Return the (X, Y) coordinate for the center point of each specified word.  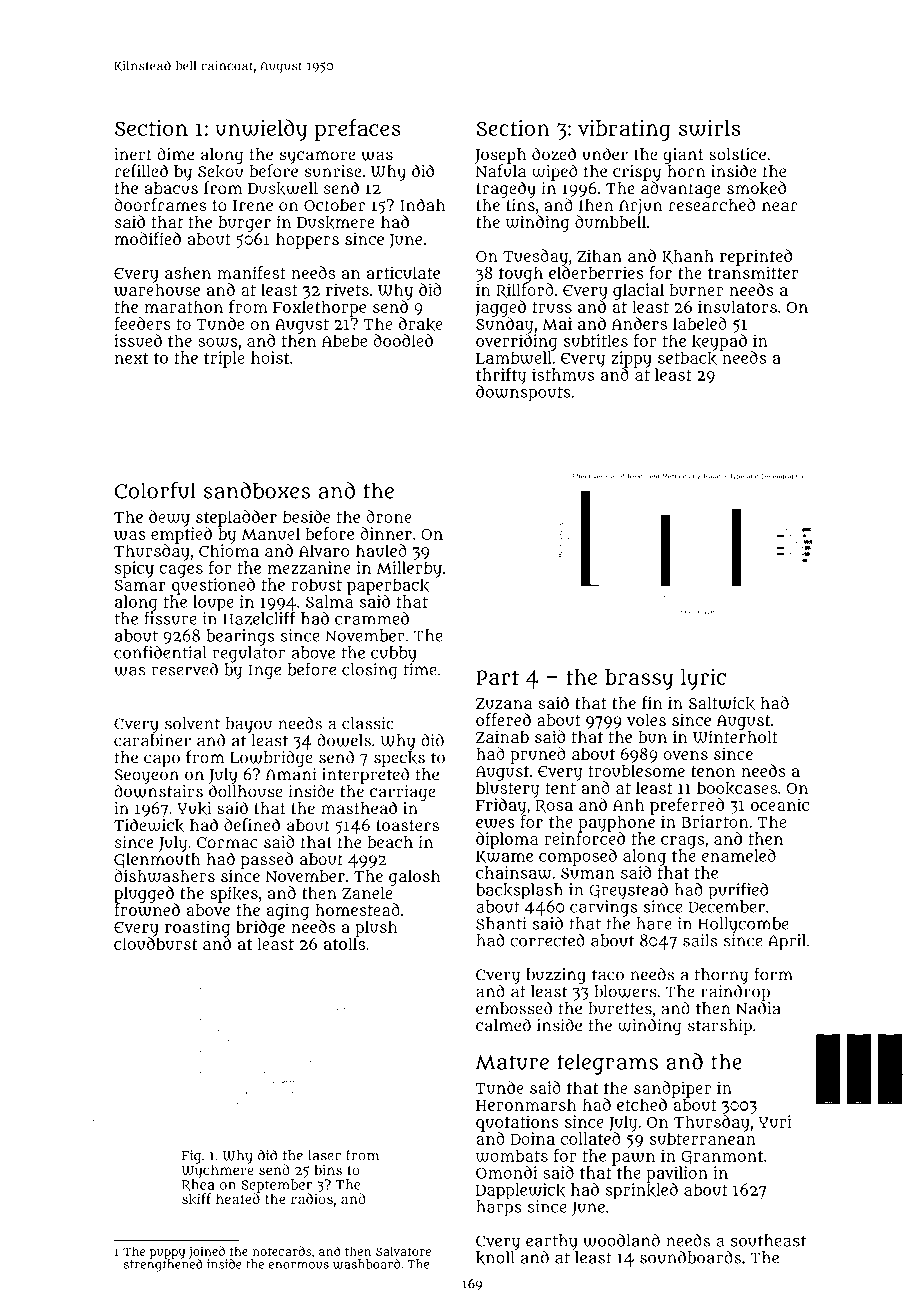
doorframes (160, 204)
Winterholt (735, 736)
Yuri (775, 1121)
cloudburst (155, 943)
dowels (344, 740)
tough (521, 274)
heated (238, 1198)
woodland (621, 1240)
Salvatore (403, 1251)
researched (712, 204)
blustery (508, 789)
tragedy (506, 189)
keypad (719, 342)
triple (224, 359)
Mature (512, 1062)
